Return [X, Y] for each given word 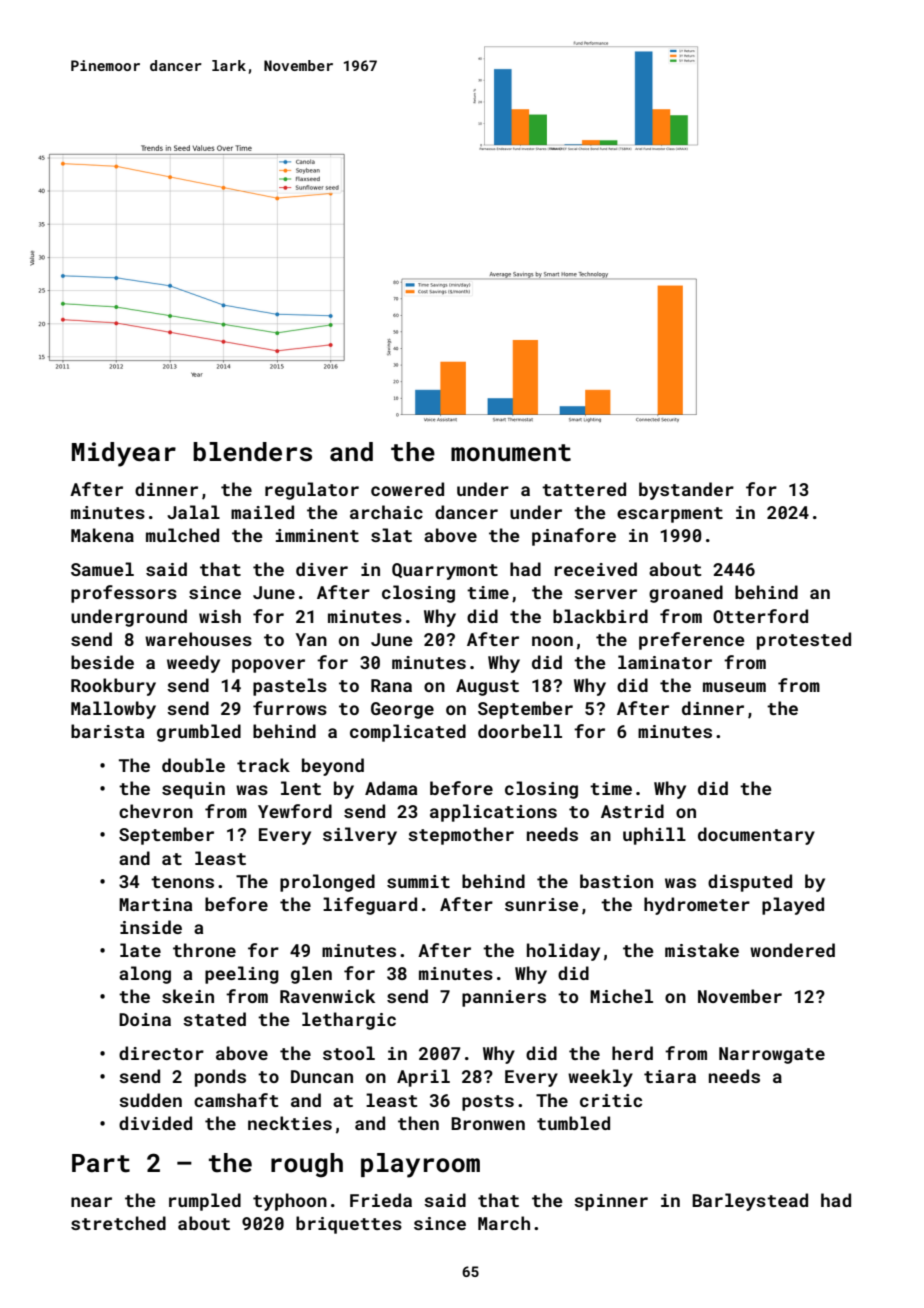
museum [734, 687]
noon [552, 641]
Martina [155, 904]
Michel [621, 996]
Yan [311, 639]
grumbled [199, 733]
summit [418, 881]
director [161, 1053]
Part [101, 1163]
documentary [756, 836]
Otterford [760, 616]
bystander [686, 491]
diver [322, 569]
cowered [407, 489]
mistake [702, 950]
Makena [102, 535]
